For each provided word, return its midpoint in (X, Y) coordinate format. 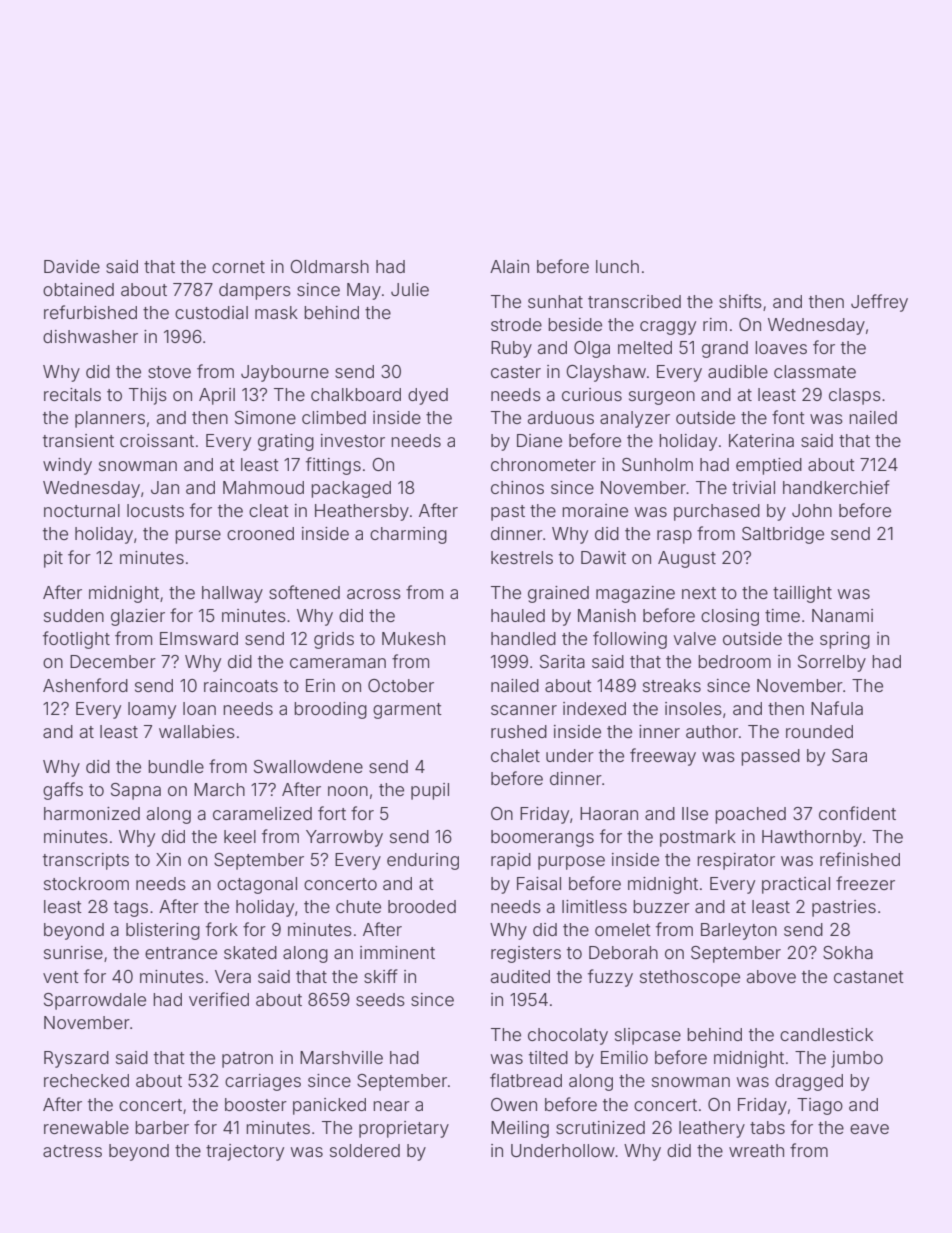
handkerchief (836, 487)
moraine (595, 510)
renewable (86, 1127)
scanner (524, 710)
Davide (72, 266)
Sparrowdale (95, 1001)
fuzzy (610, 978)
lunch (617, 266)
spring (845, 640)
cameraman (338, 663)
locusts (155, 510)
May (364, 291)
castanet (869, 977)
